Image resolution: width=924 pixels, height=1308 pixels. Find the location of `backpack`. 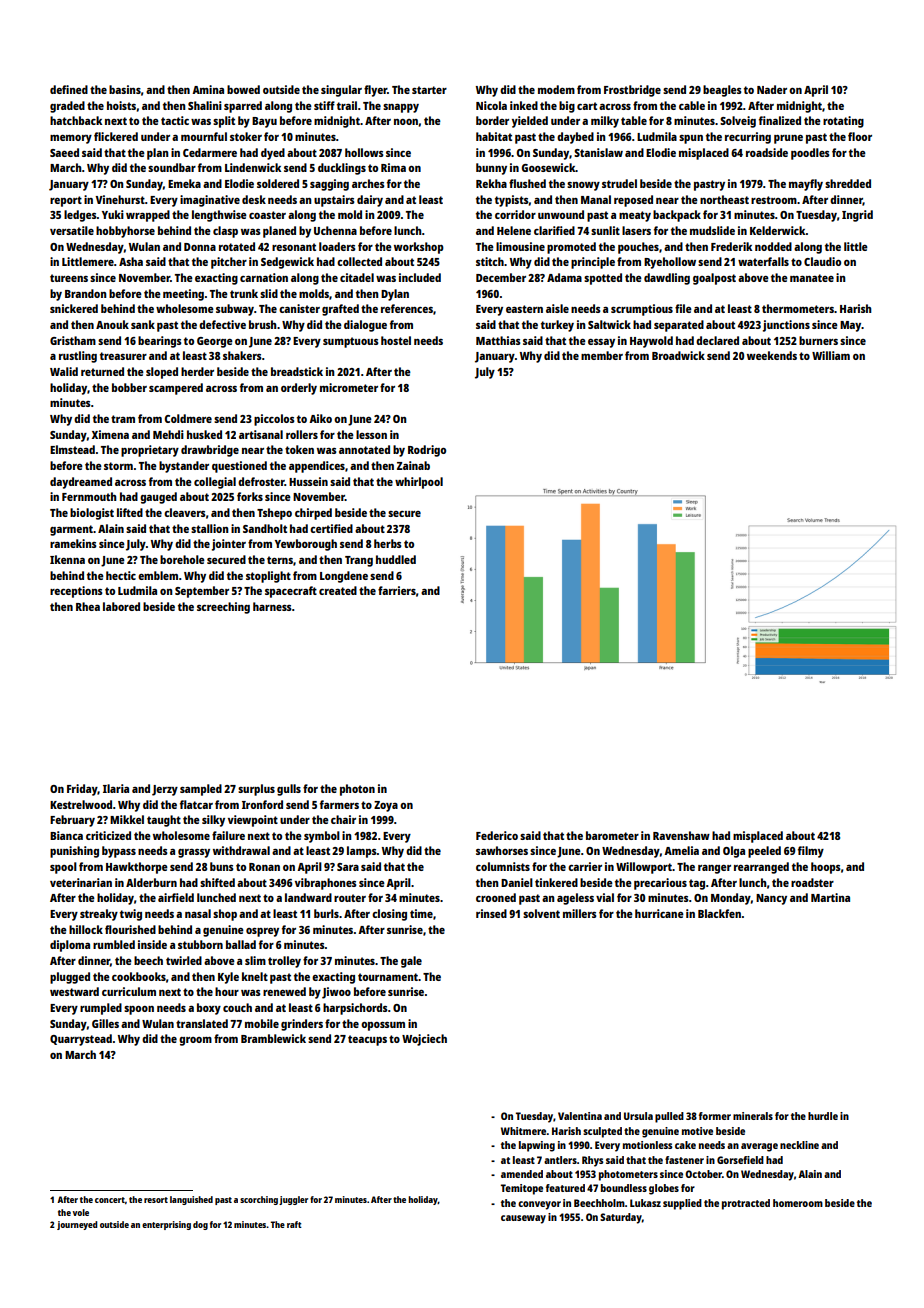

backpack is located at coordinates (677, 216).
